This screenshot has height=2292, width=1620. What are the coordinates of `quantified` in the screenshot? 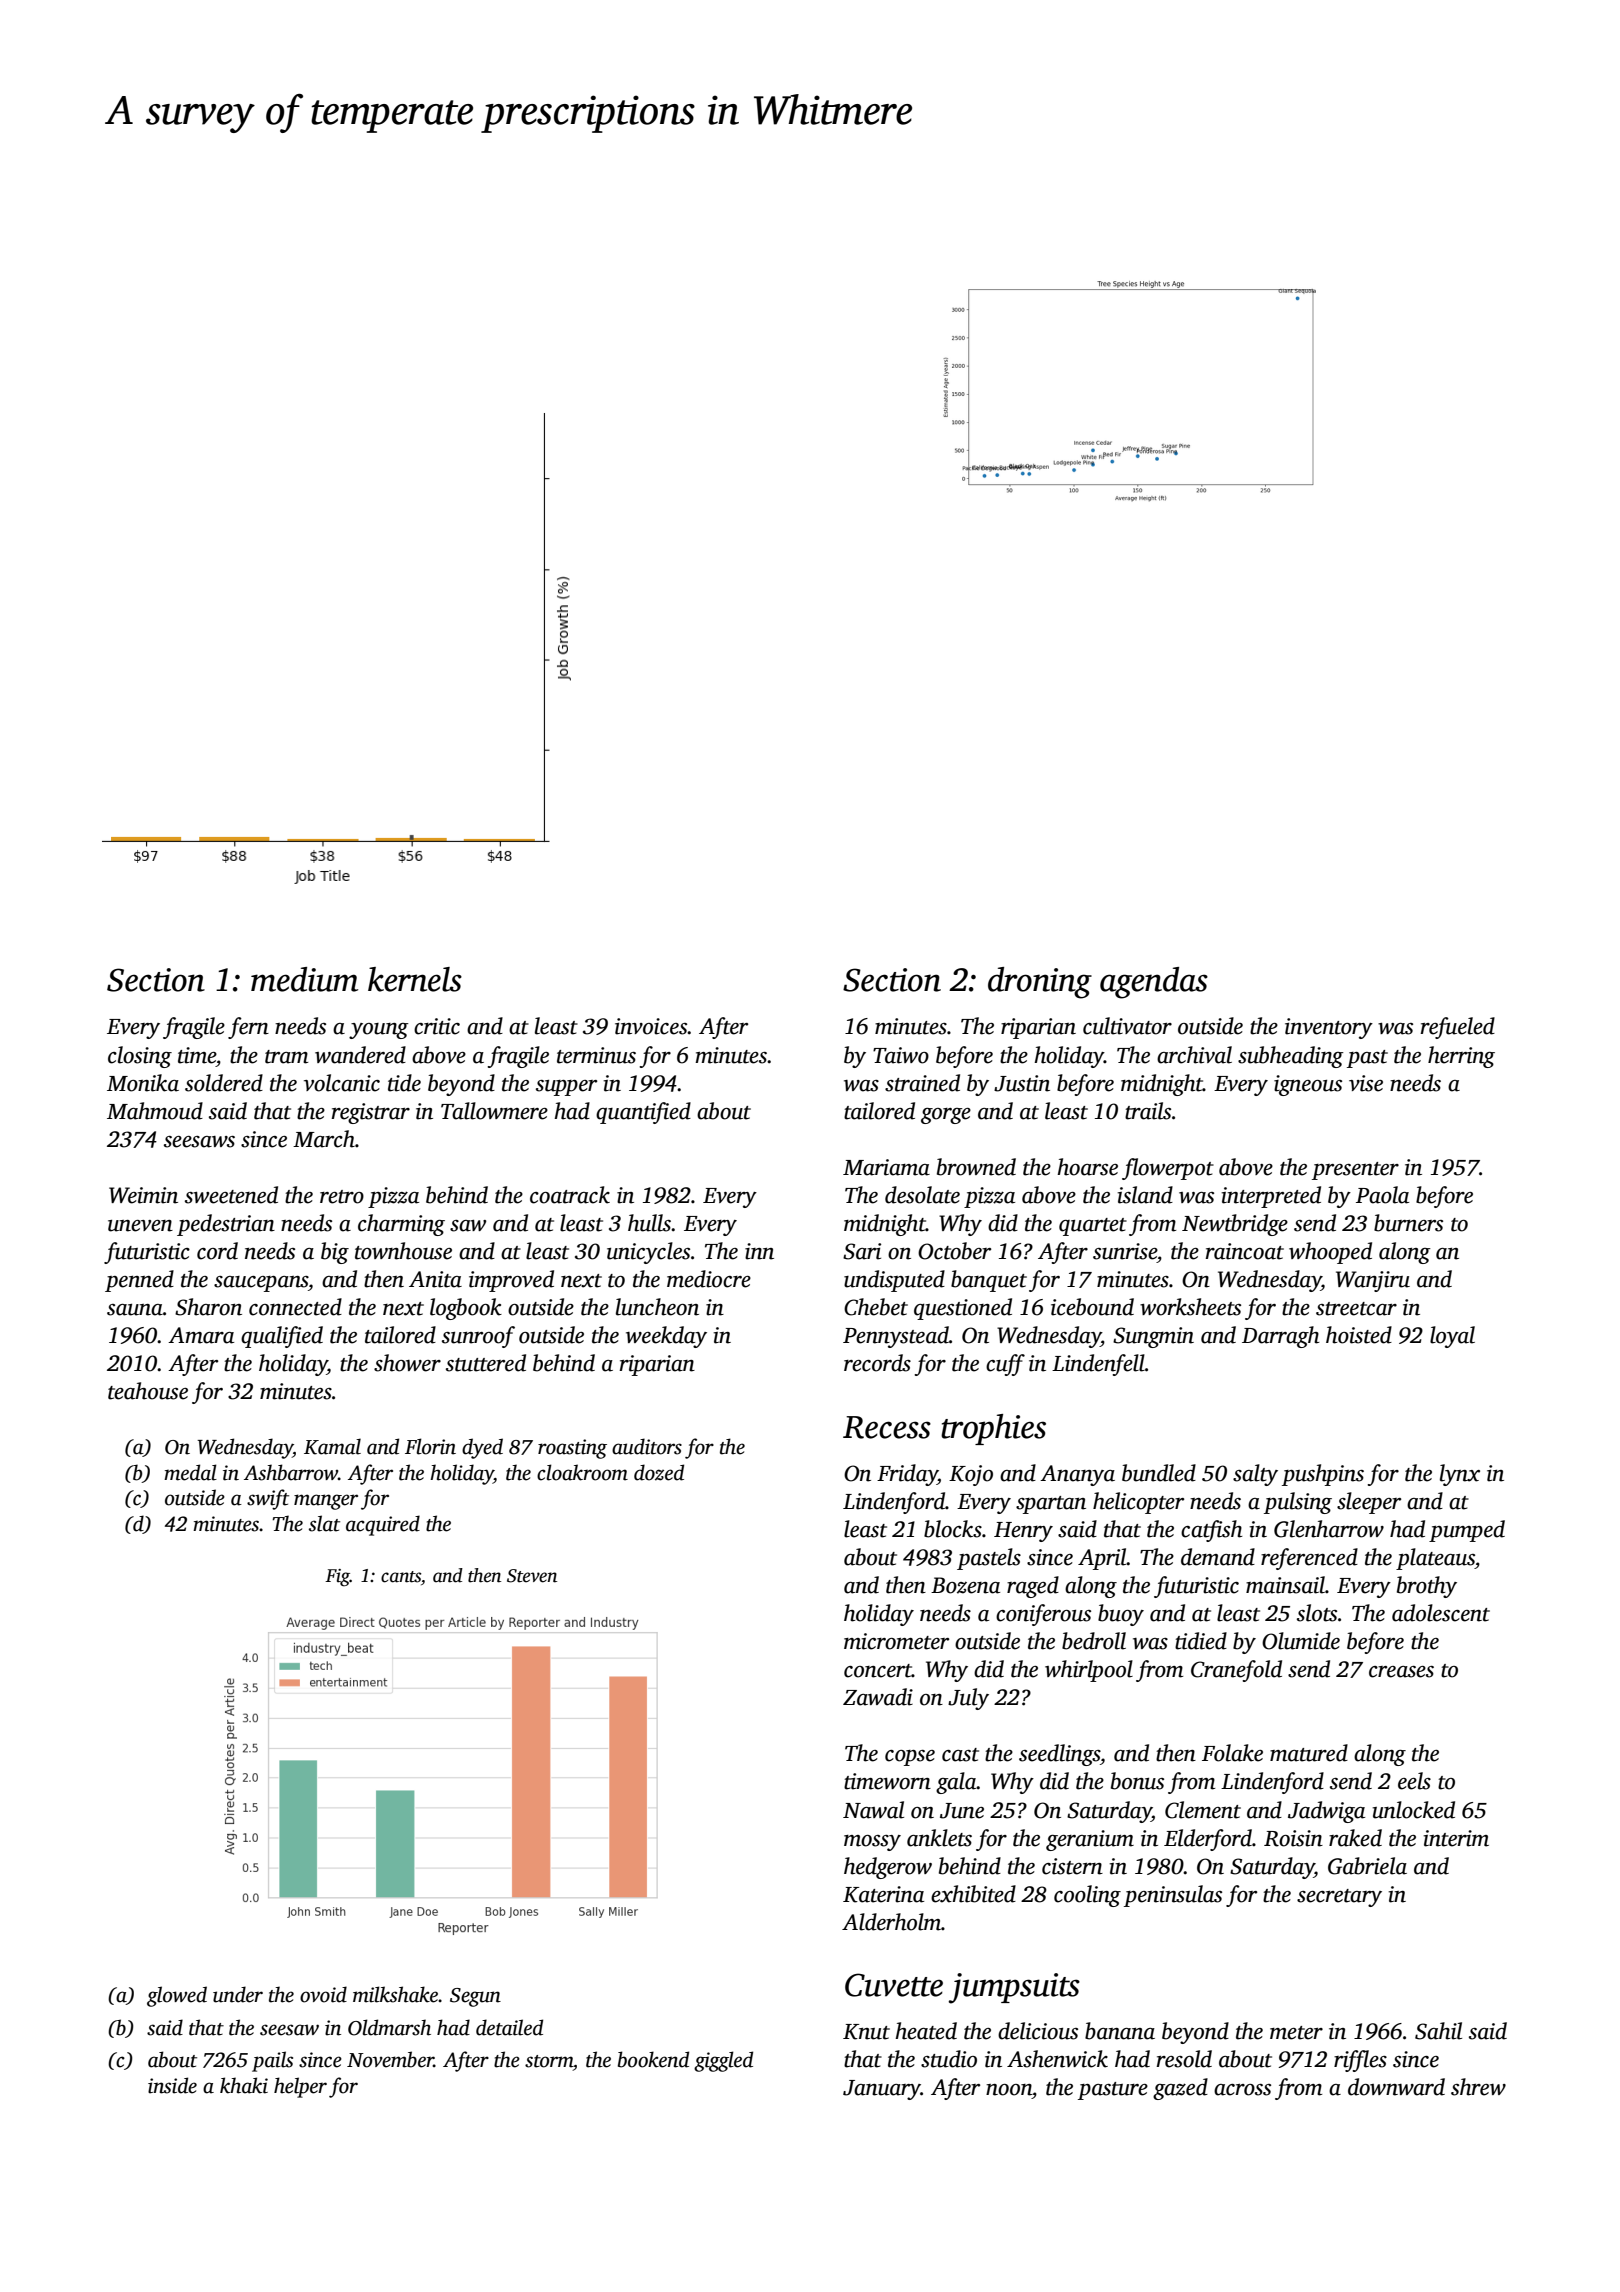 It's located at (643, 1113).
